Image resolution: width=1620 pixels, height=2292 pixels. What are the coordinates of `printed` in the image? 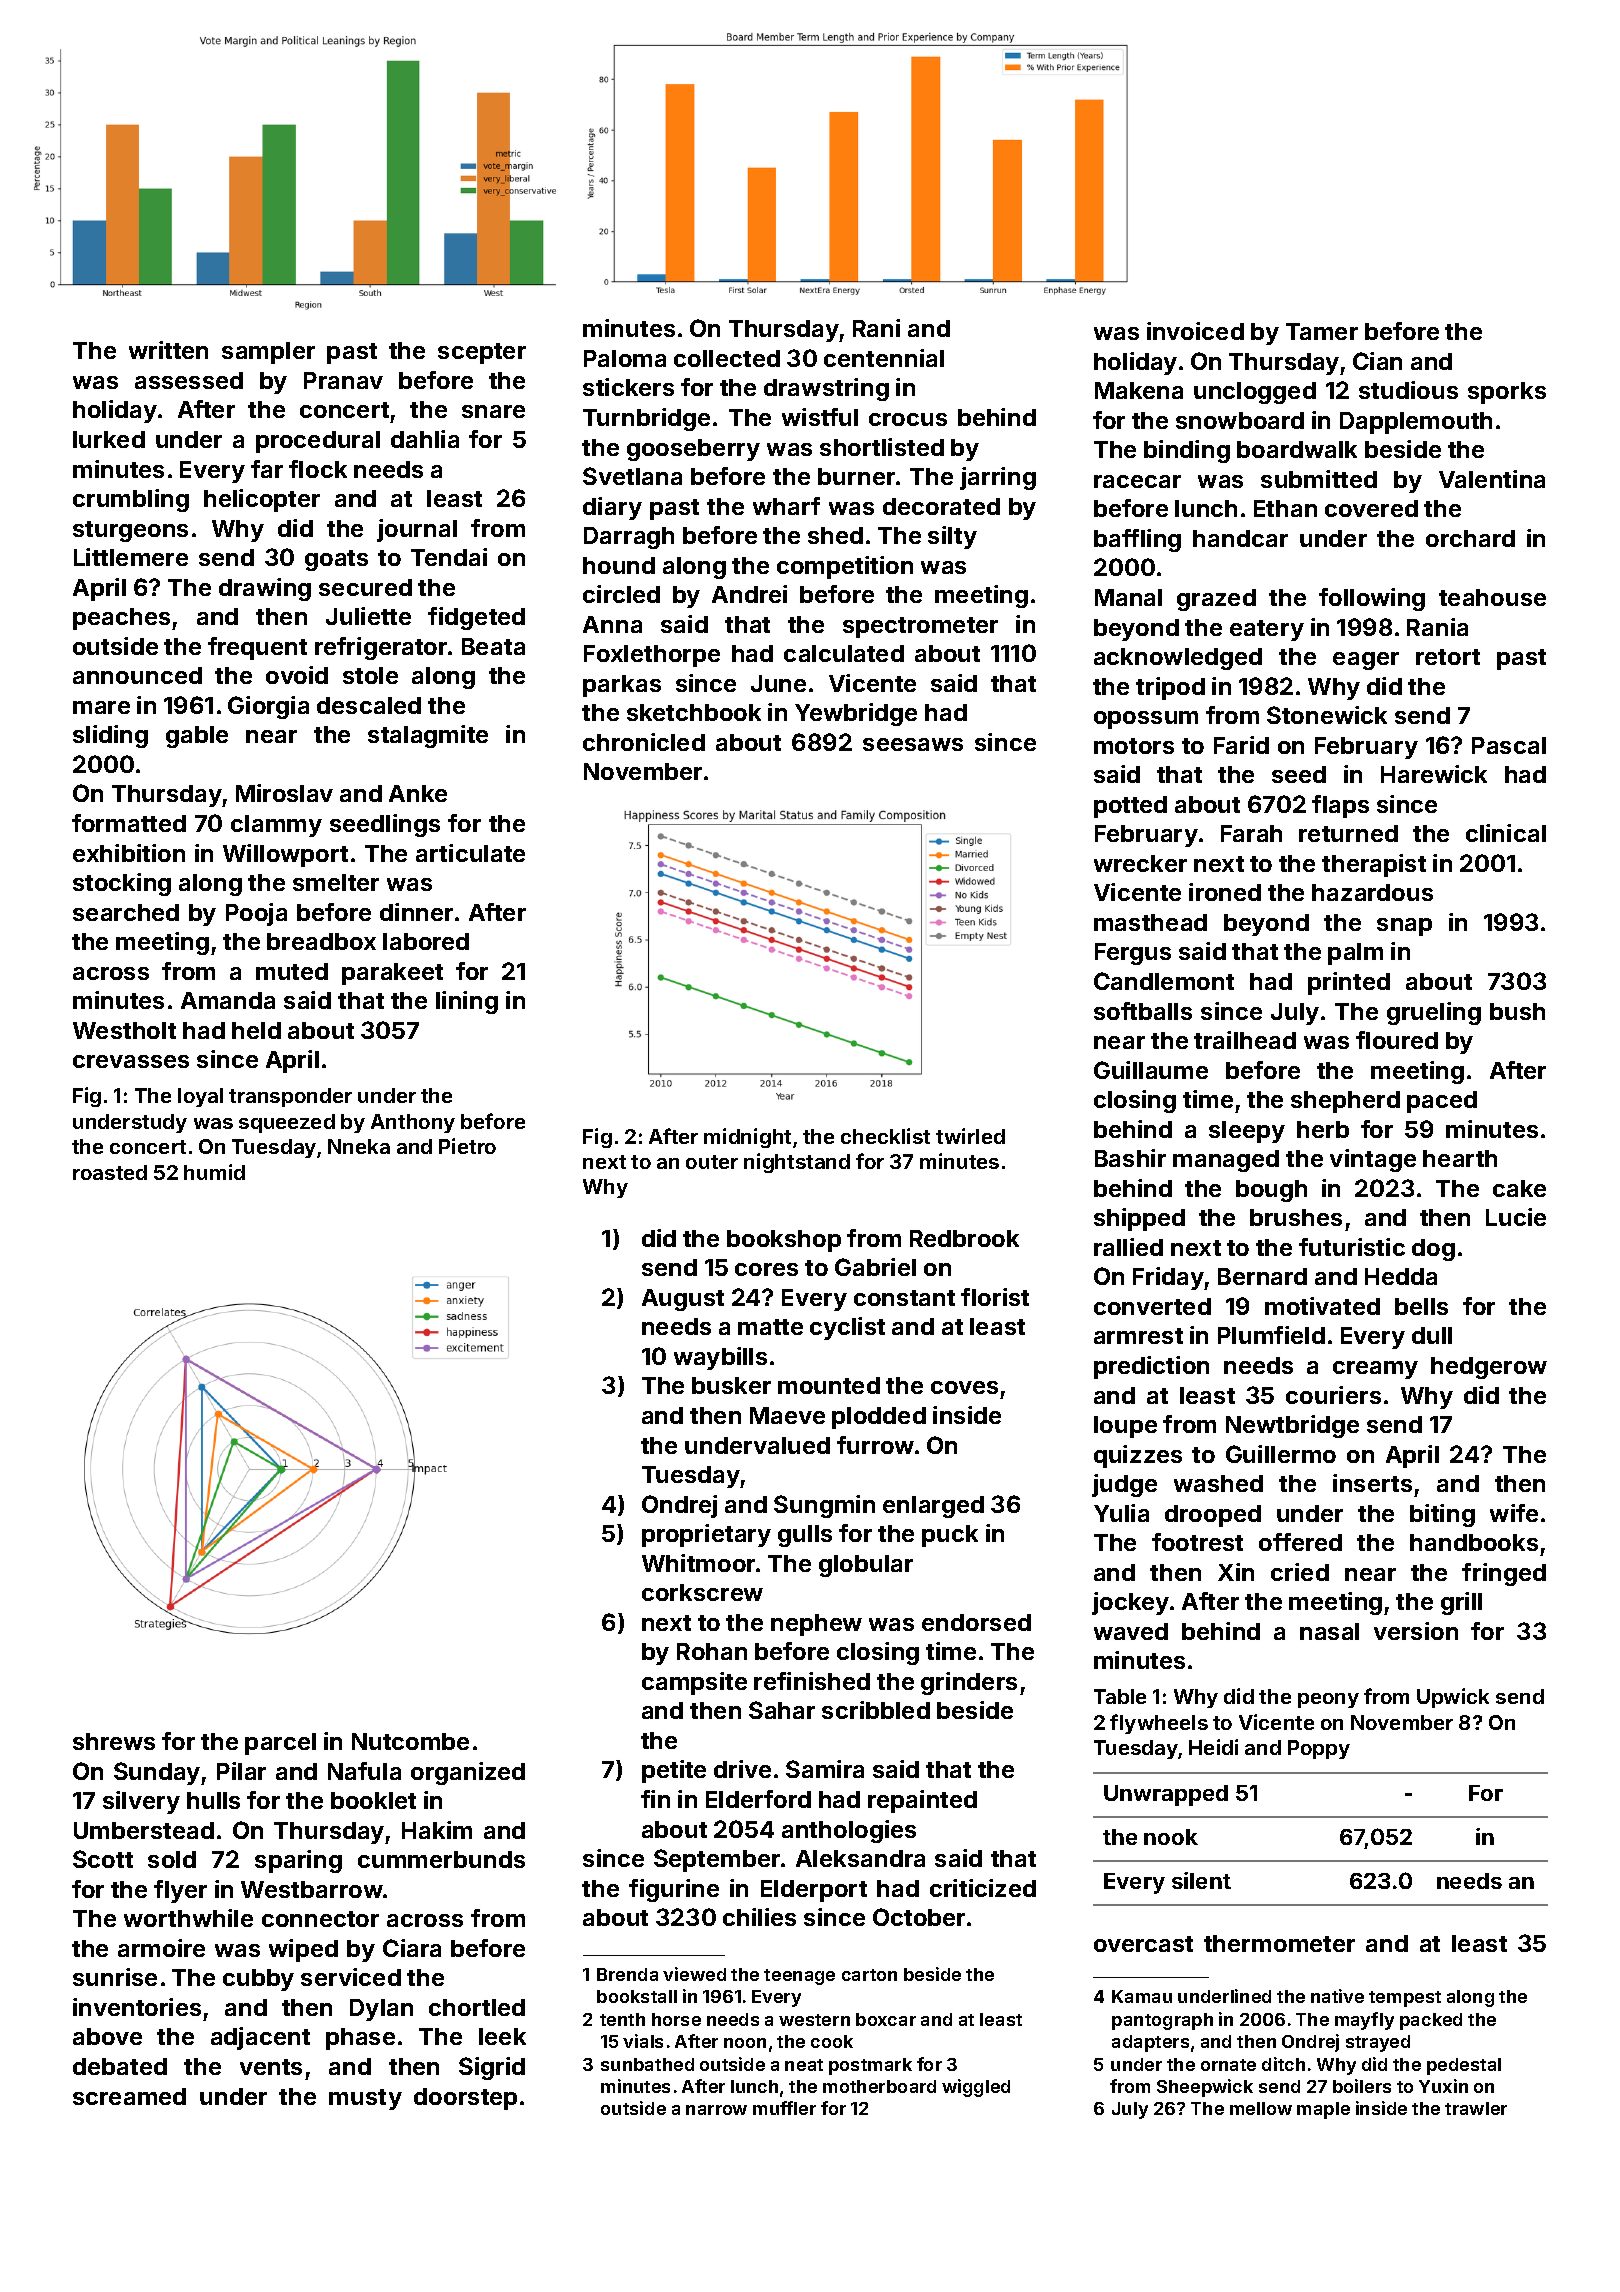 It's located at (1349, 983).
